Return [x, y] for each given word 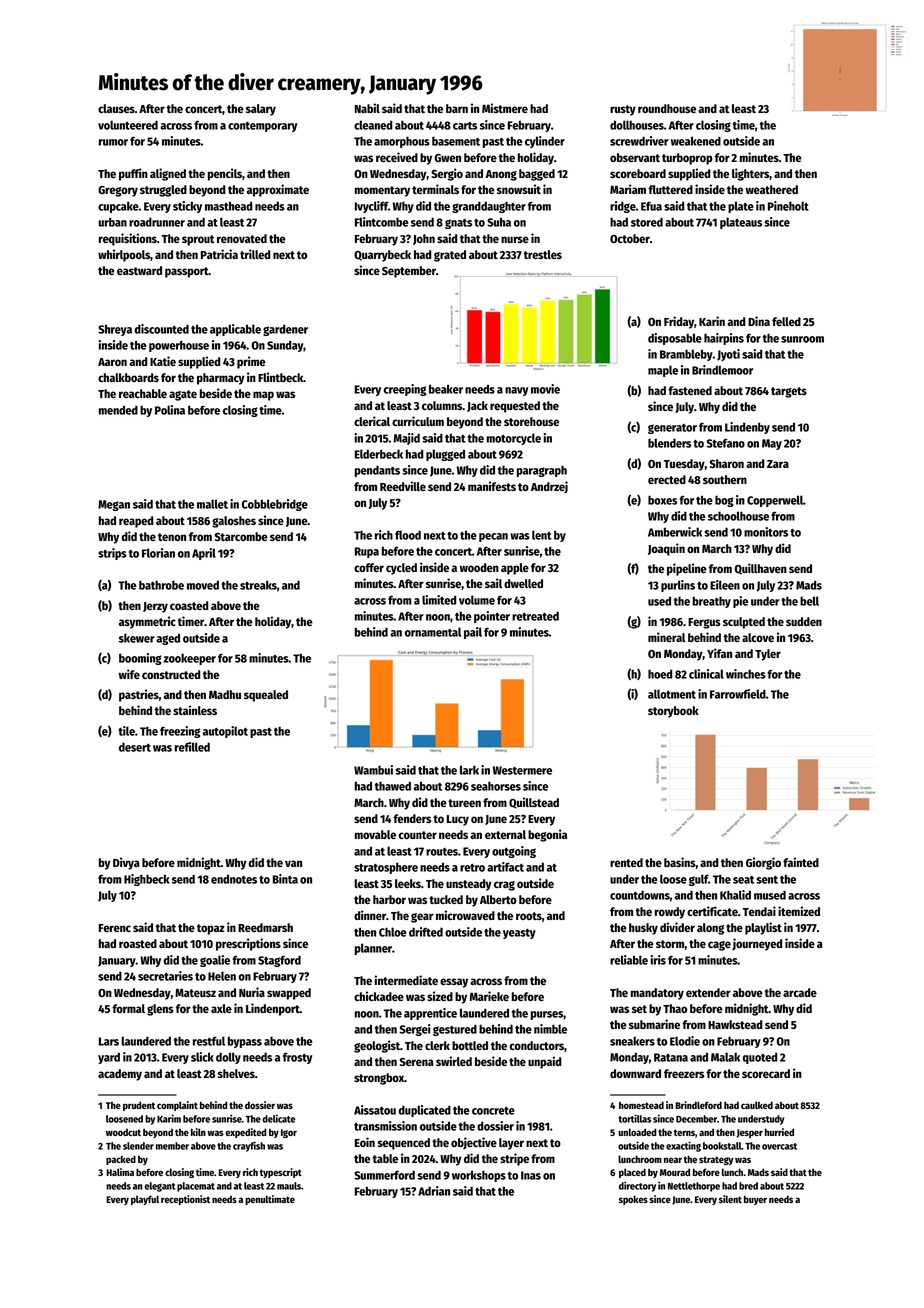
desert [135, 747]
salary [261, 110]
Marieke [489, 996]
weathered [772, 189]
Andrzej [549, 487]
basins [680, 862]
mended [118, 410]
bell [809, 601]
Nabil [367, 108]
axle [221, 1008]
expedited [246, 1133]
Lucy [458, 820]
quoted [760, 1058]
